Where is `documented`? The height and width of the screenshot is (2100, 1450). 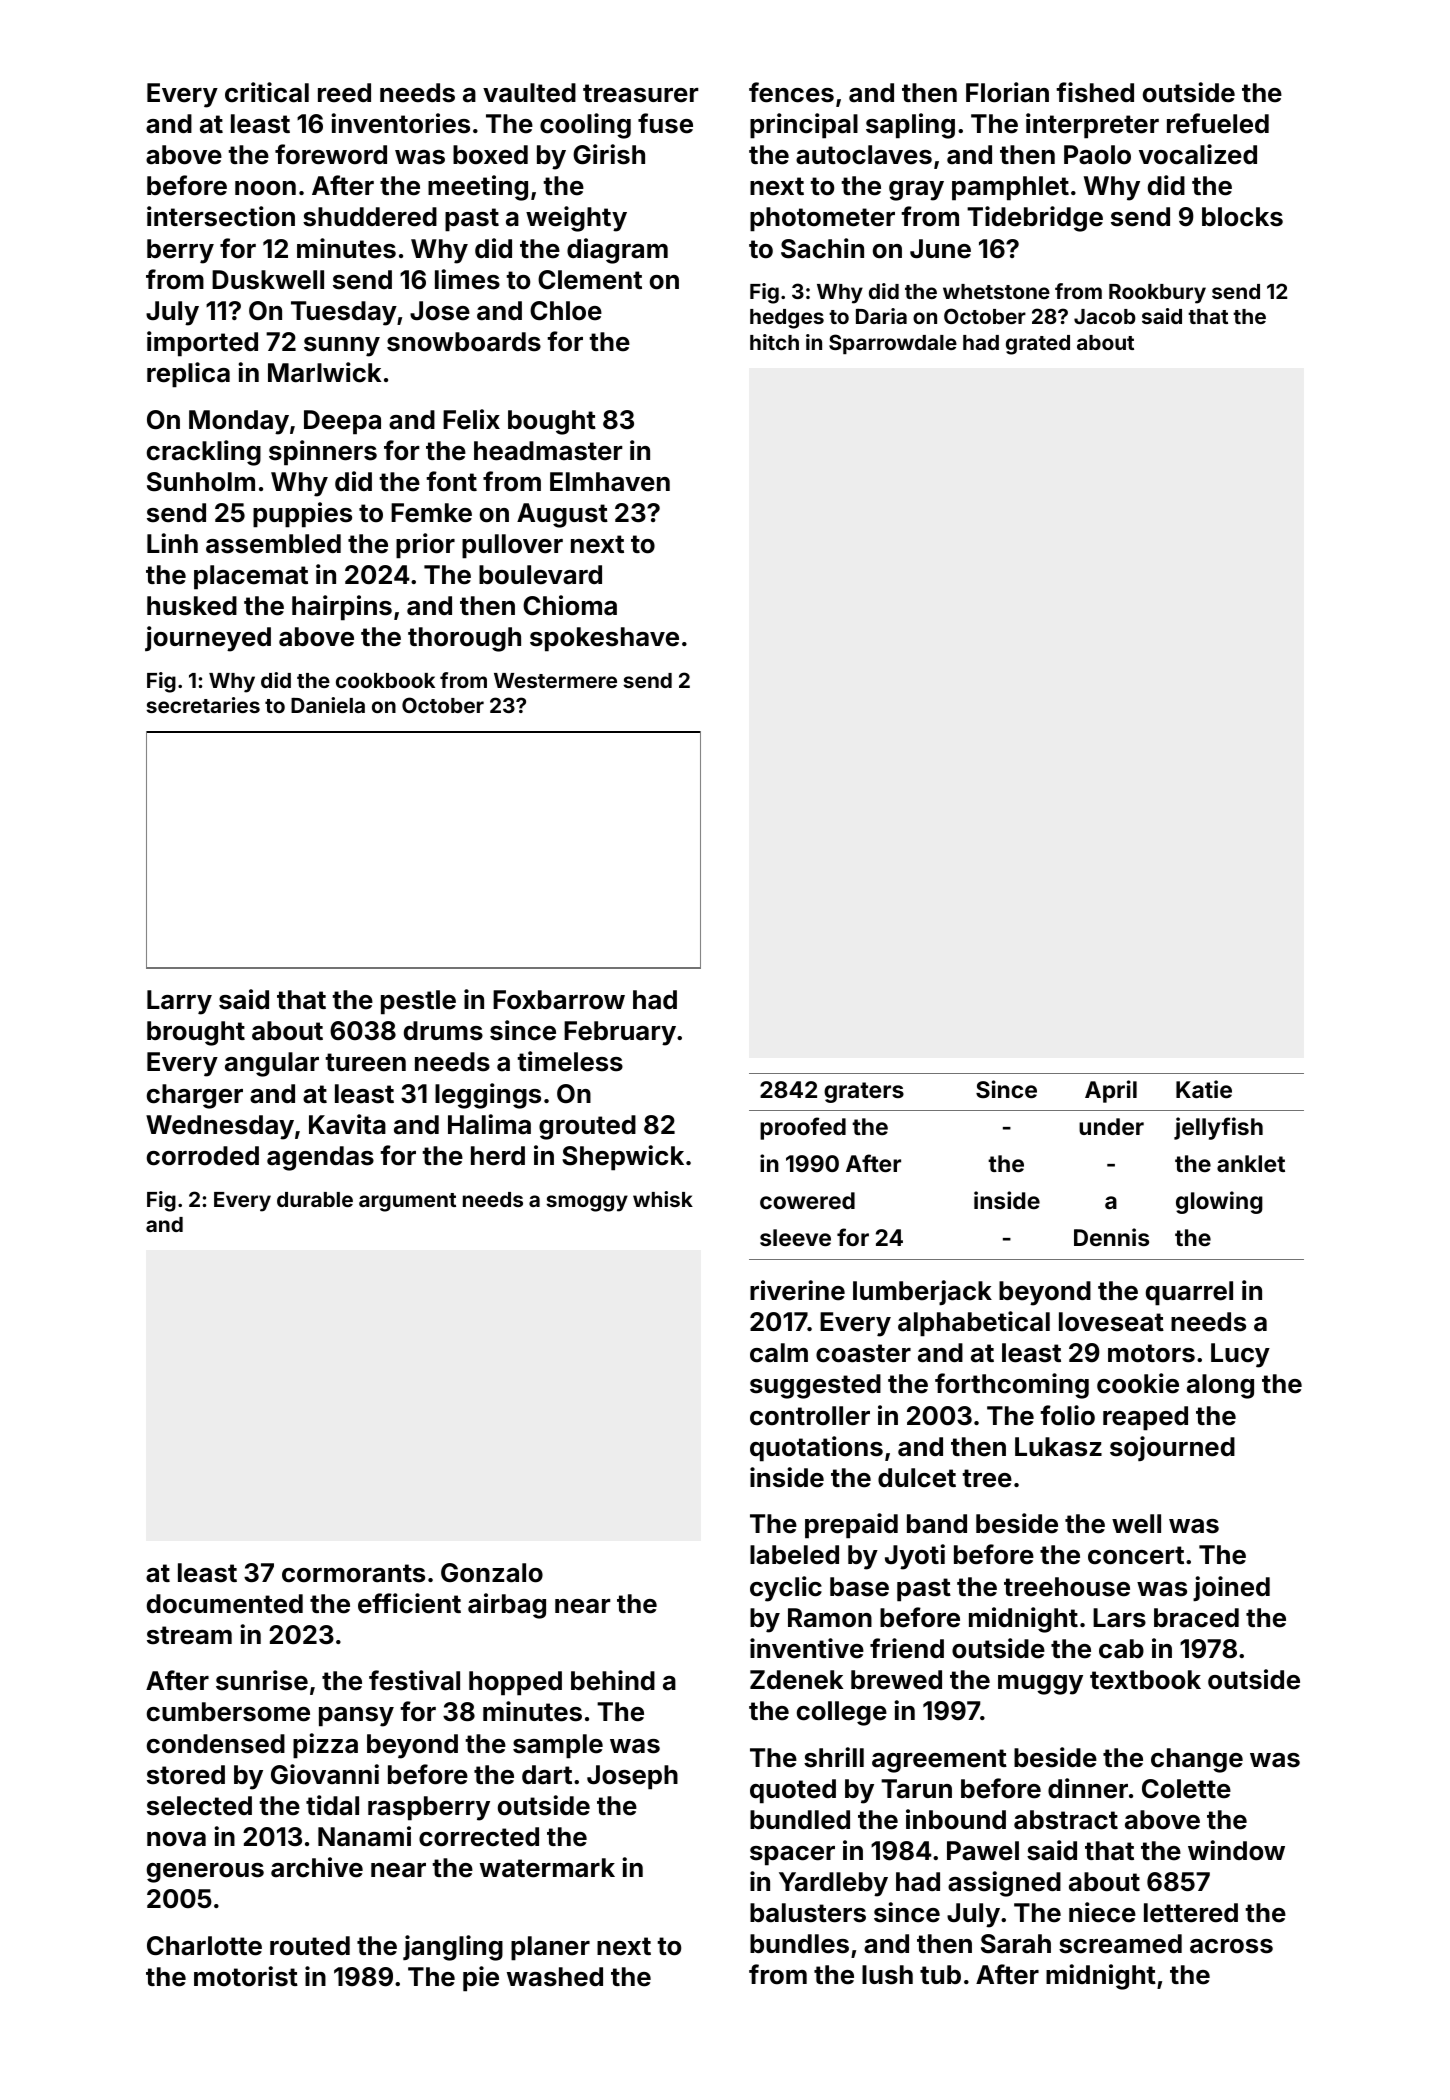 documented is located at coordinates (225, 1604).
